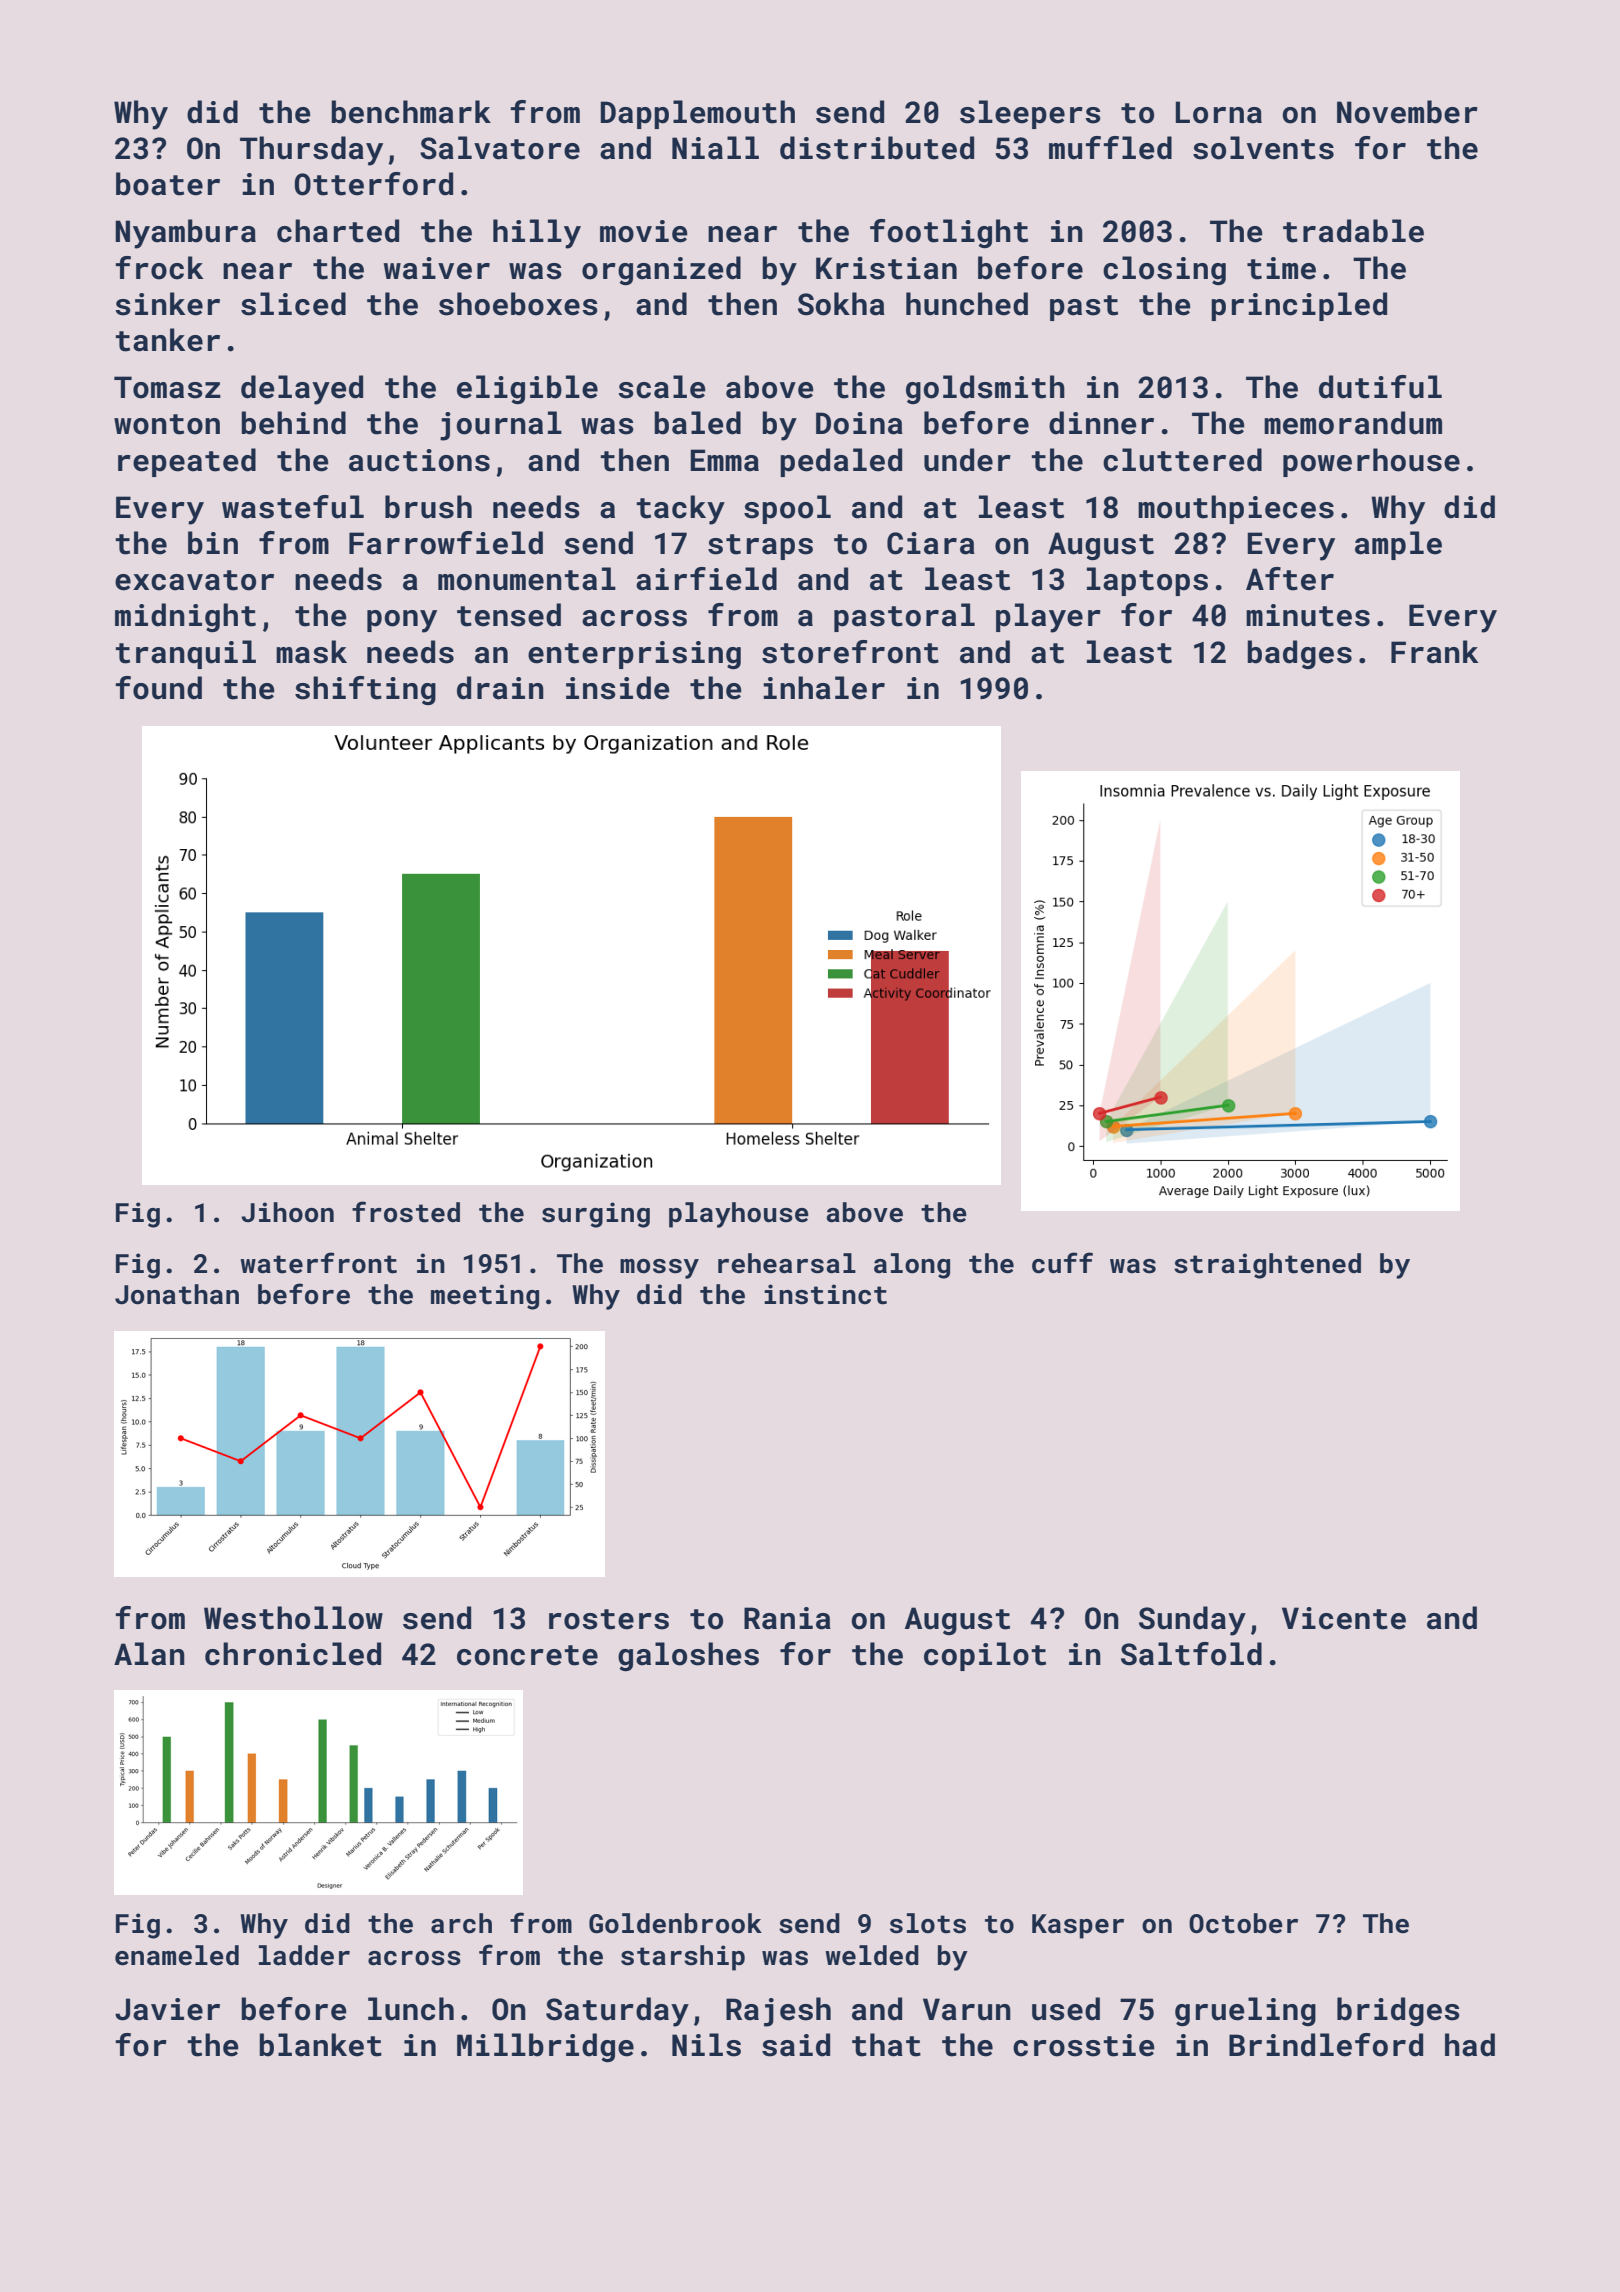 This screenshot has width=1620, height=2292. What do you see at coordinates (662, 387) in the screenshot?
I see `scale` at bounding box center [662, 387].
